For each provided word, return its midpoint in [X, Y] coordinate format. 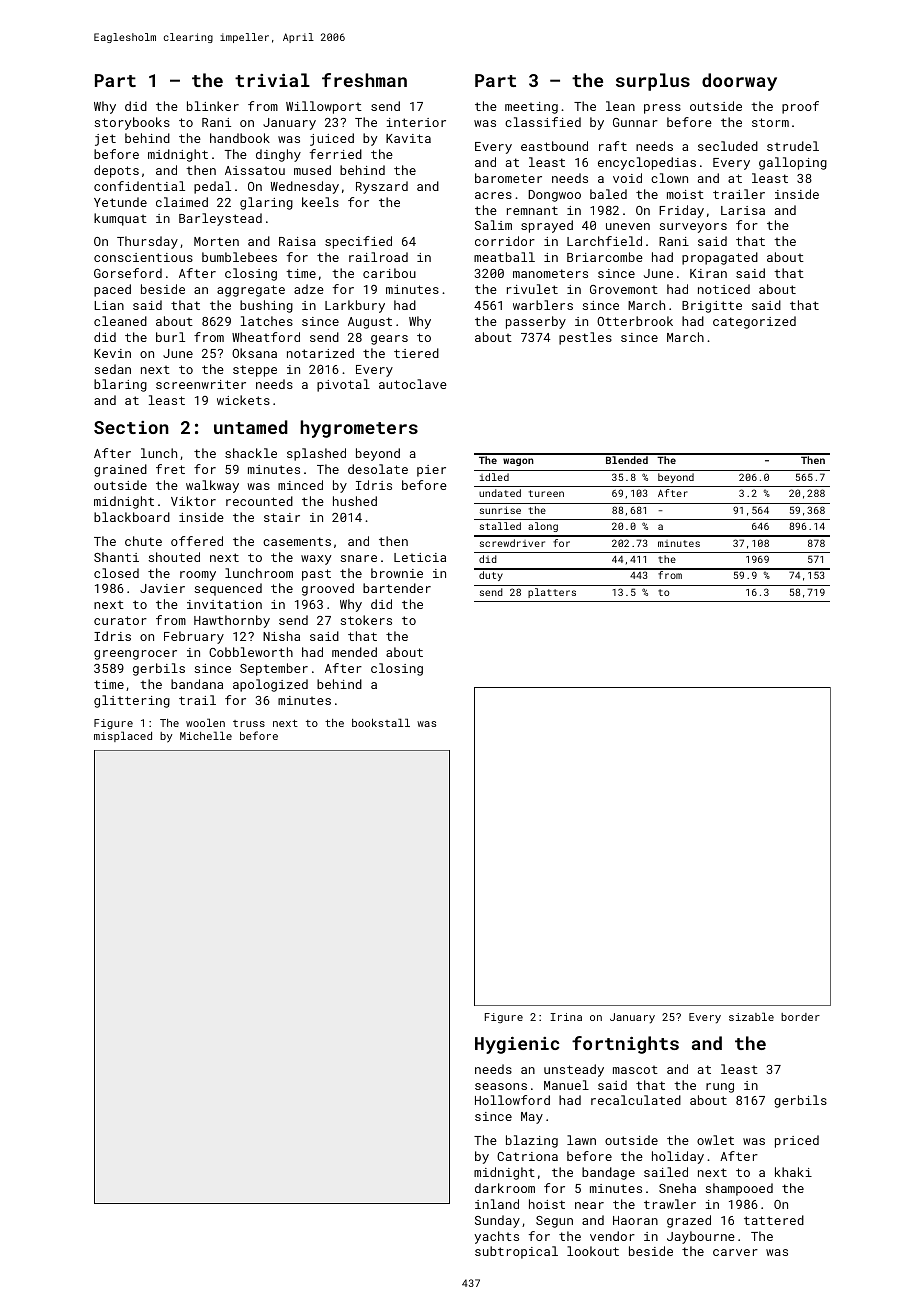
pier [431, 471]
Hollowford [512, 1100]
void [627, 178]
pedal [212, 187]
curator [120, 620]
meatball [504, 257]
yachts [496, 1237]
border [800, 1017]
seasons [501, 1086]
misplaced [123, 736]
